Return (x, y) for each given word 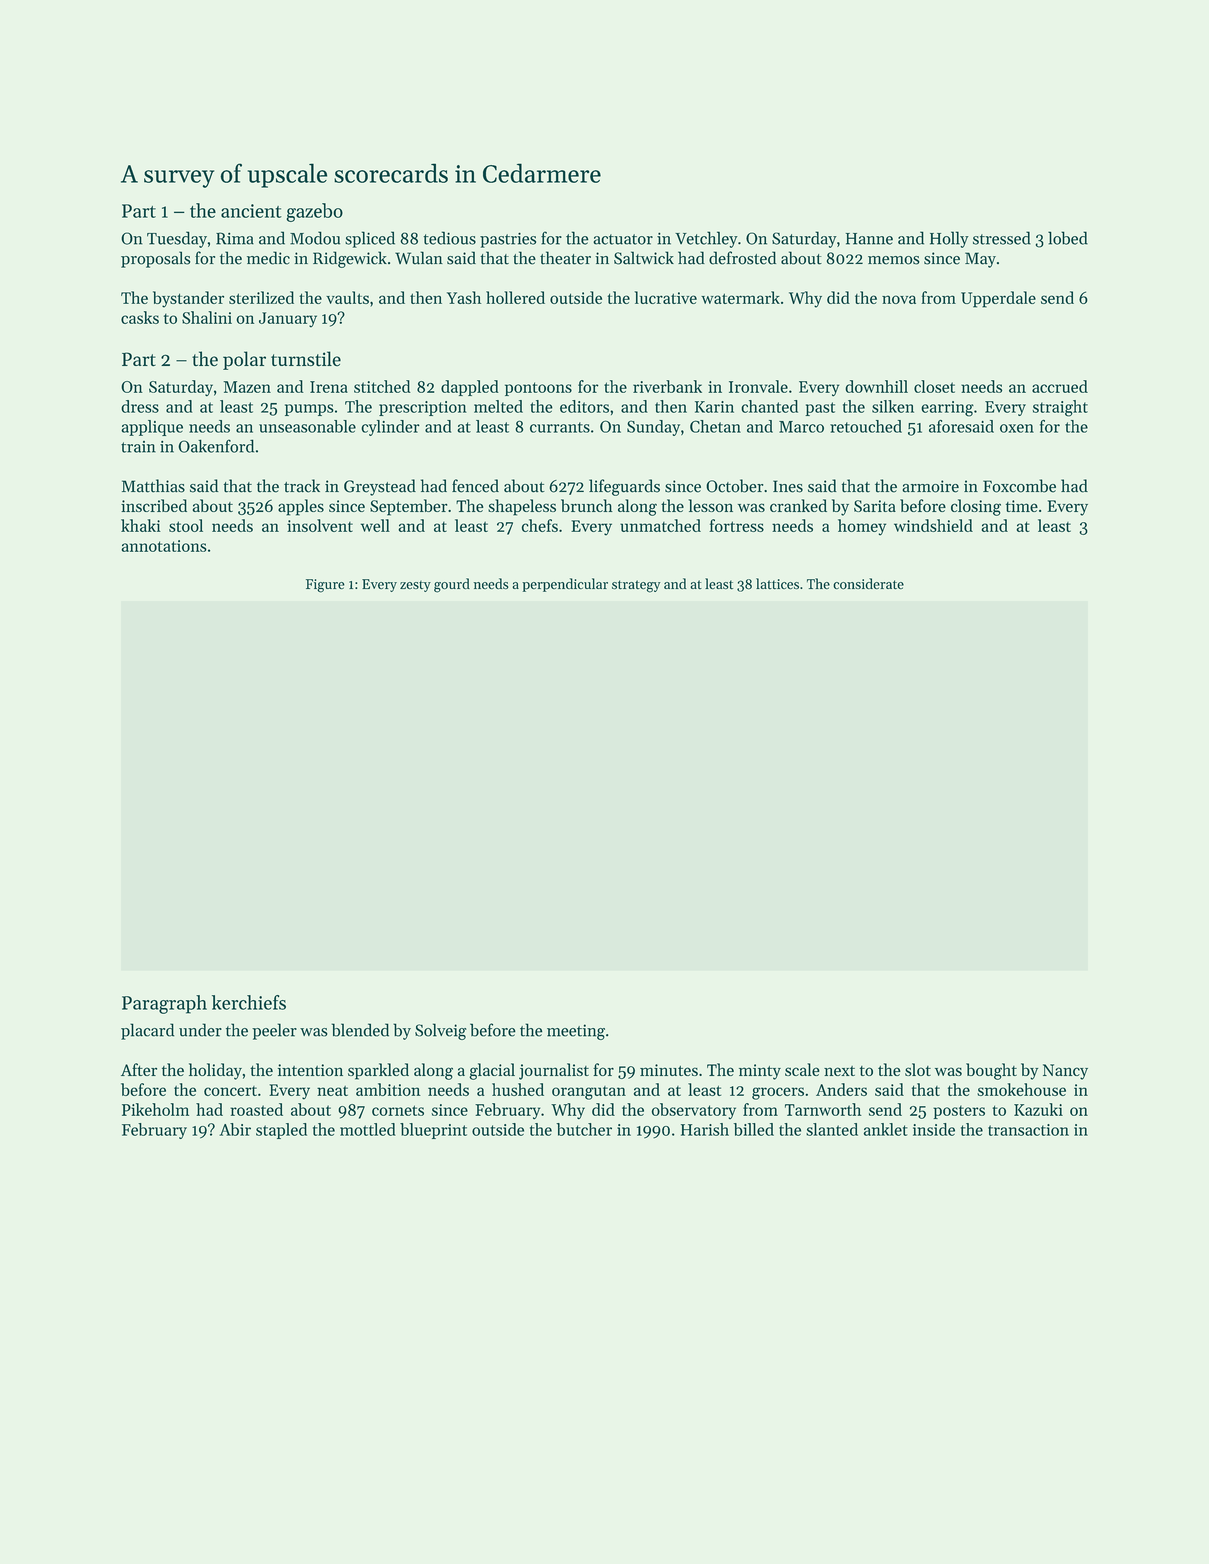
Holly (949, 239)
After (139, 1069)
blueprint (433, 1131)
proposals (155, 259)
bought (991, 1071)
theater (565, 258)
